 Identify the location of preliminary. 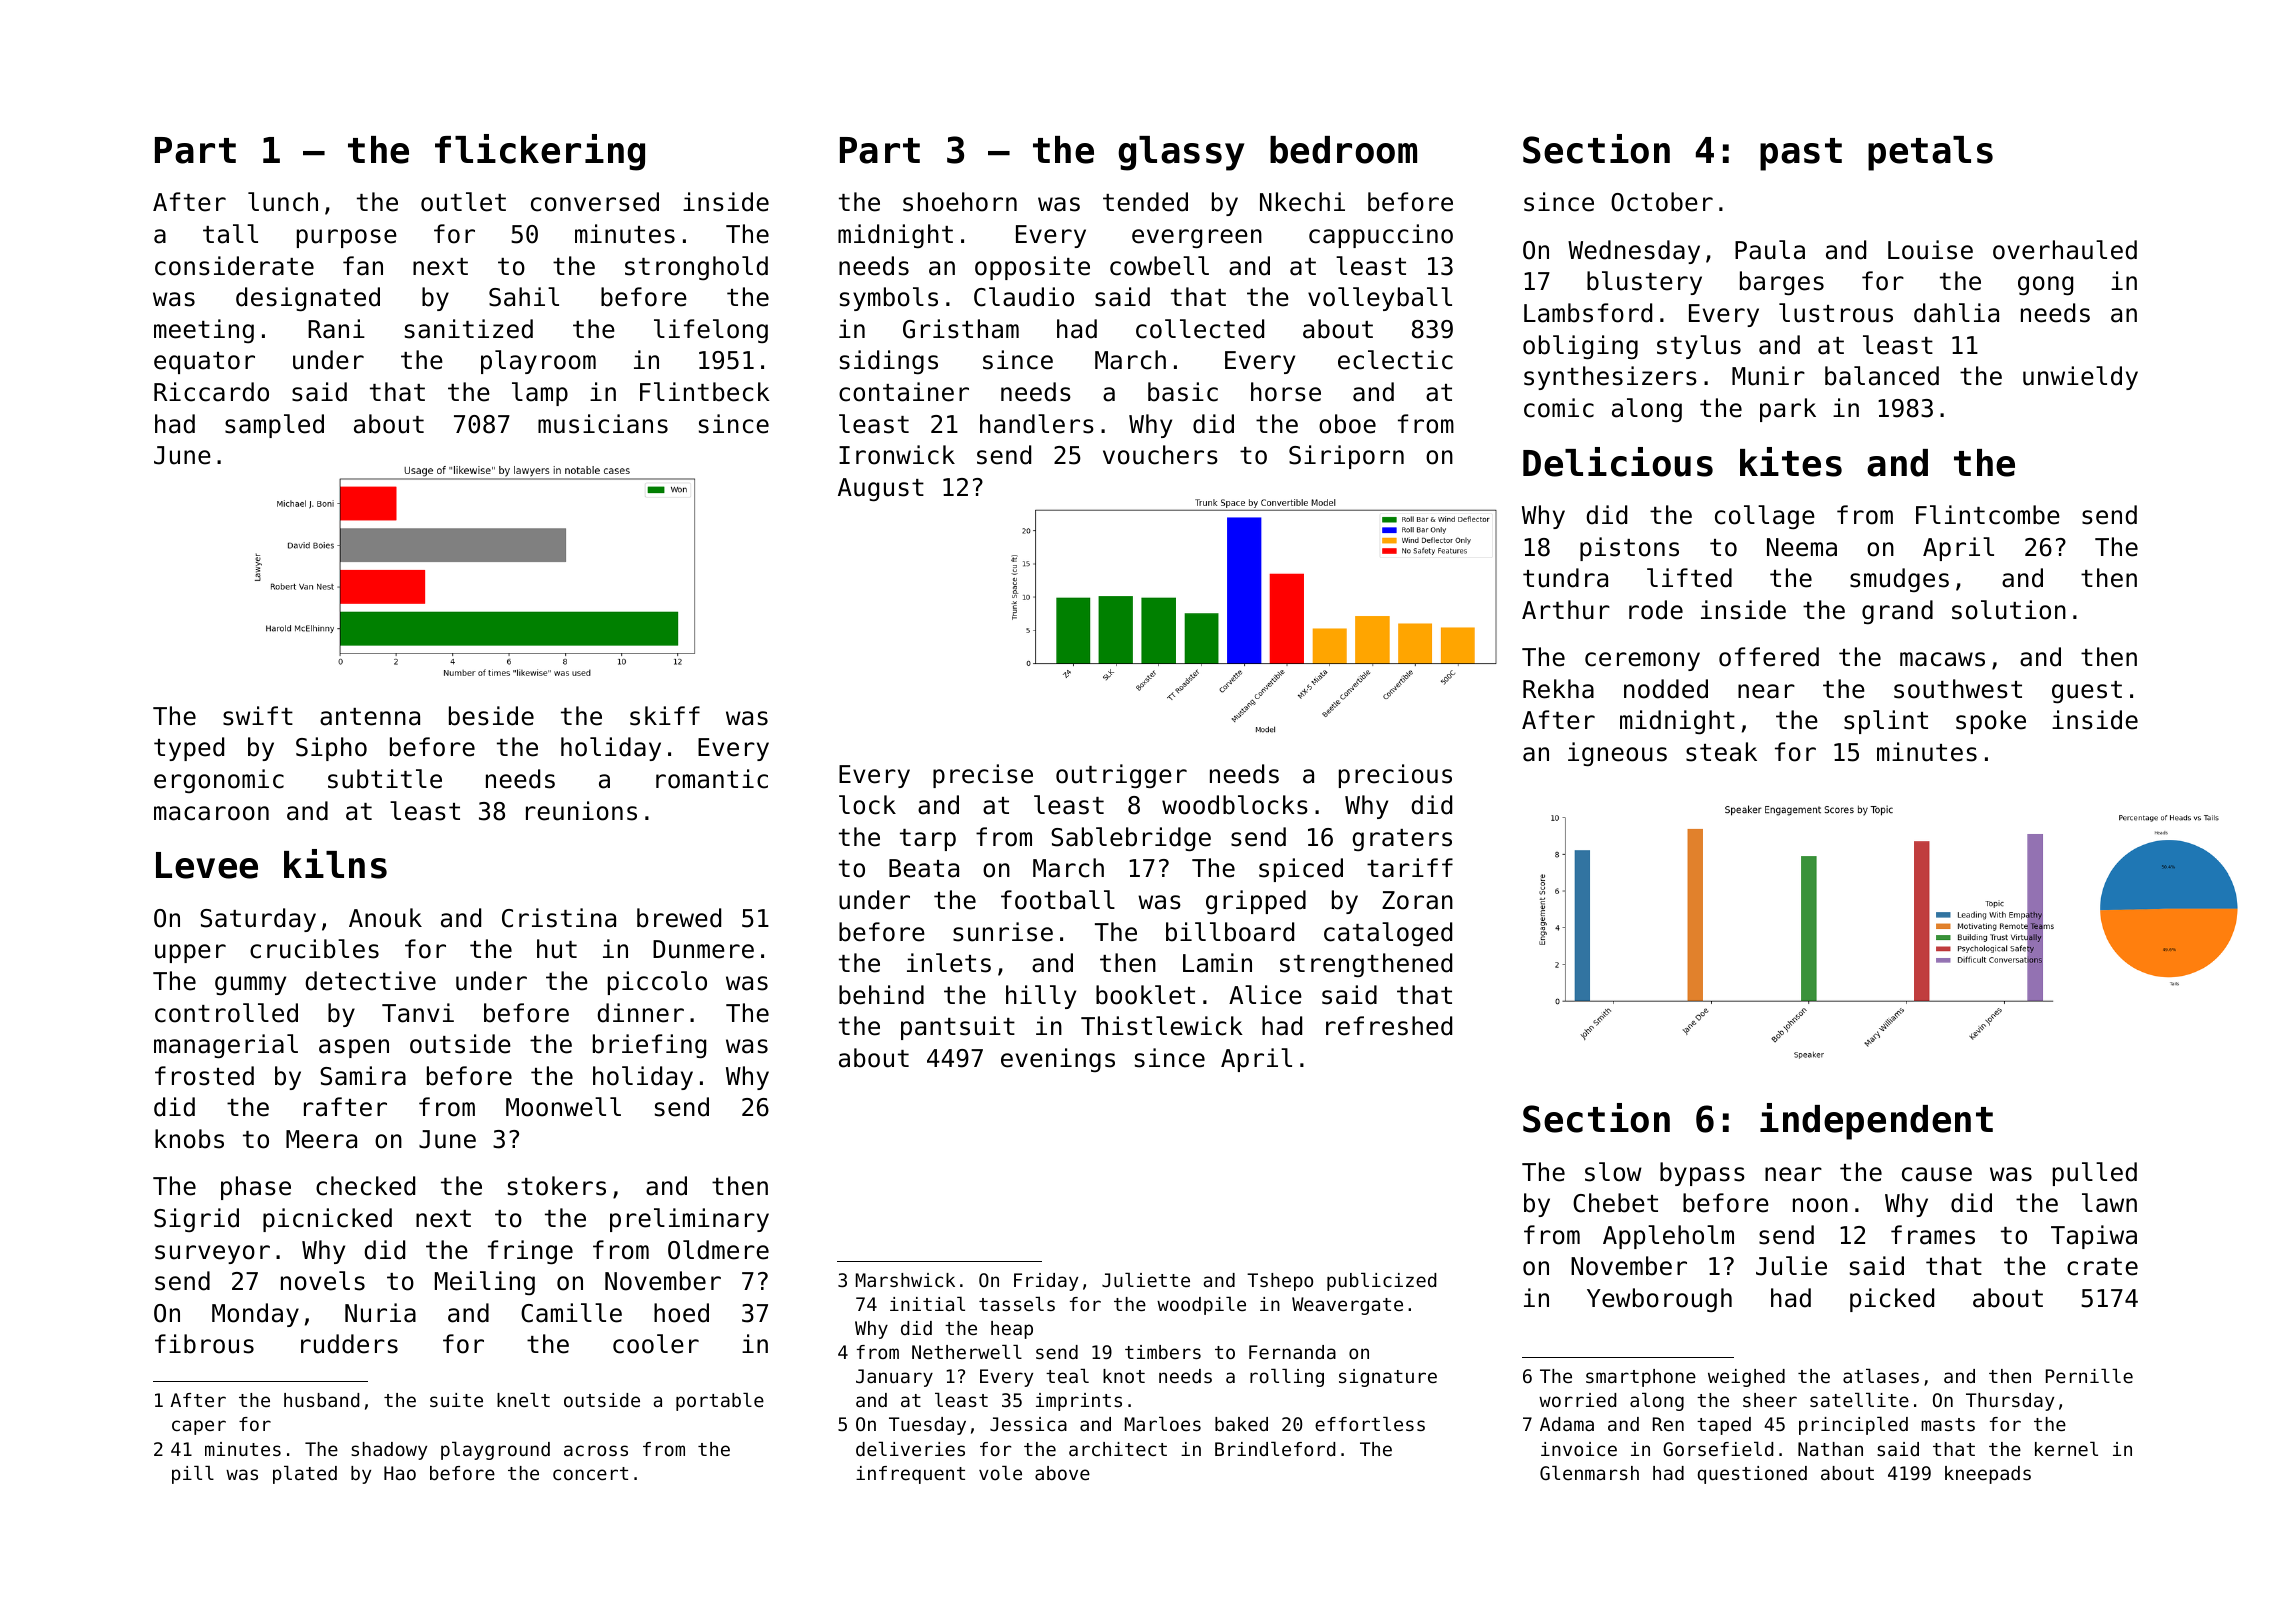
(689, 1220).
